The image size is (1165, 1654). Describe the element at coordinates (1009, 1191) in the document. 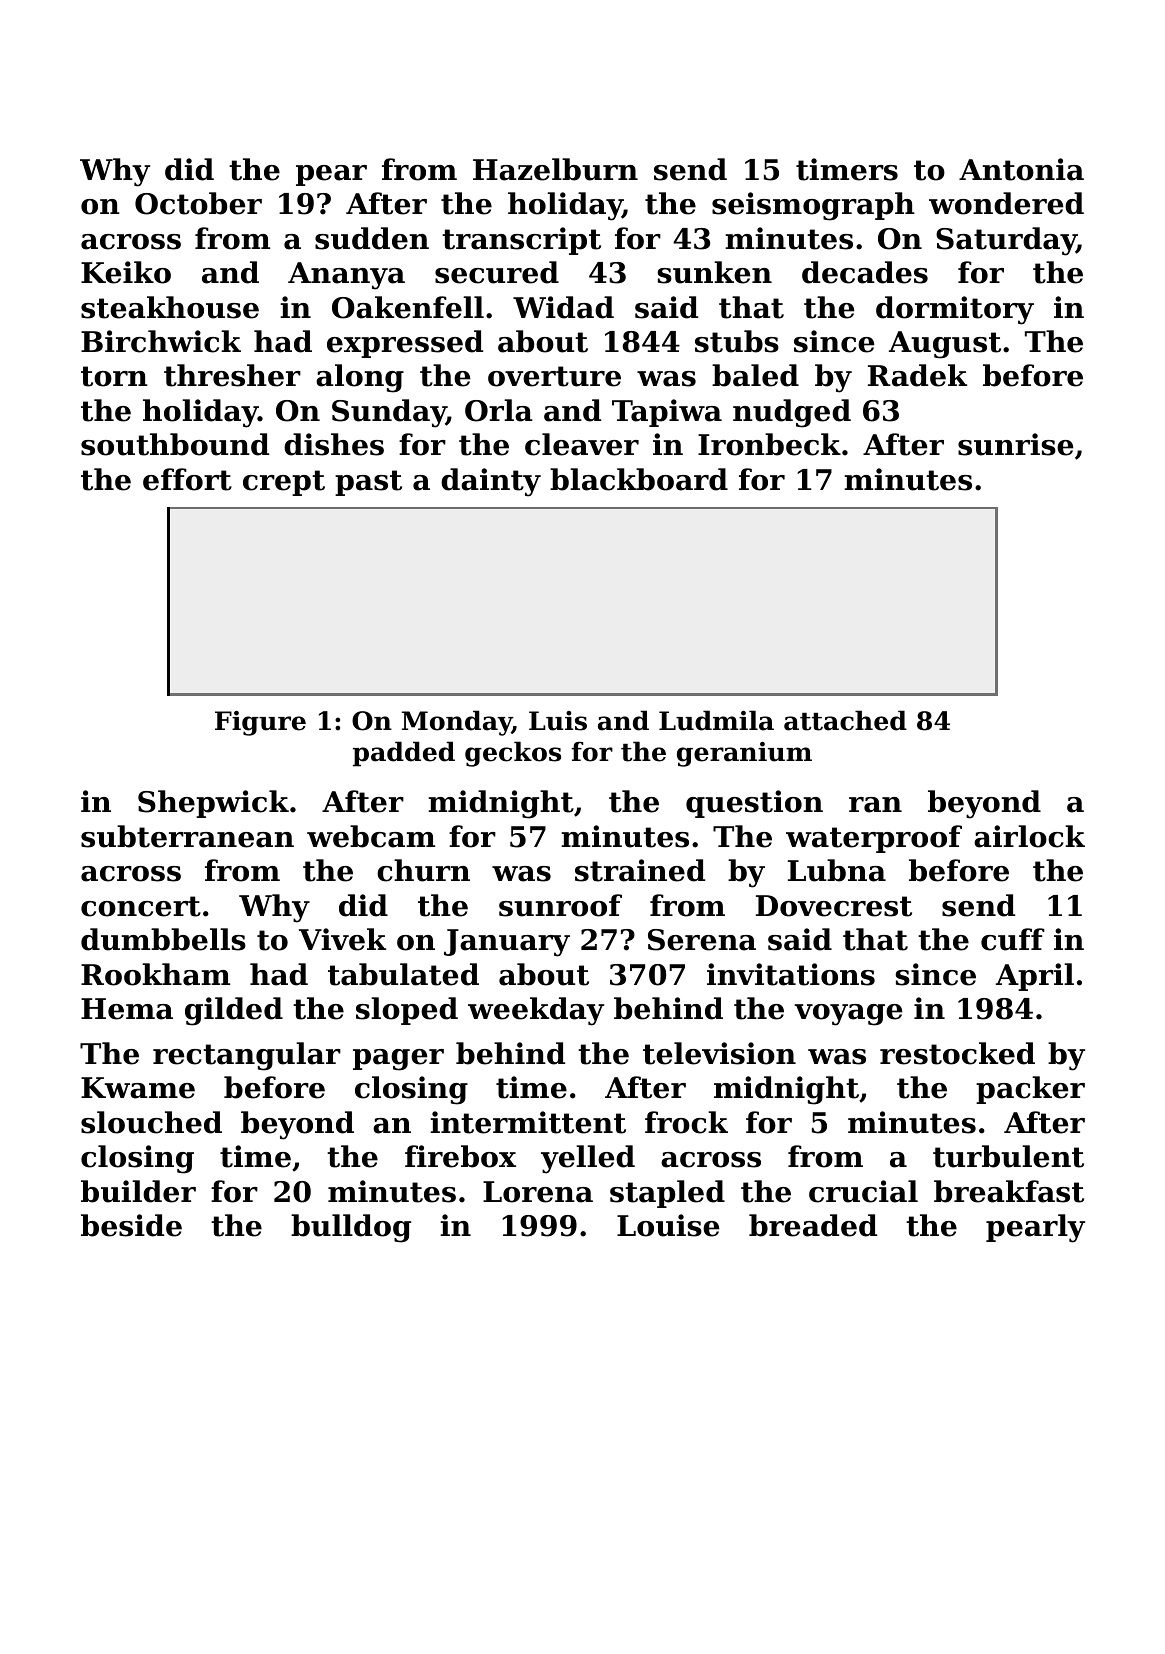

I see `breakfast` at that location.
